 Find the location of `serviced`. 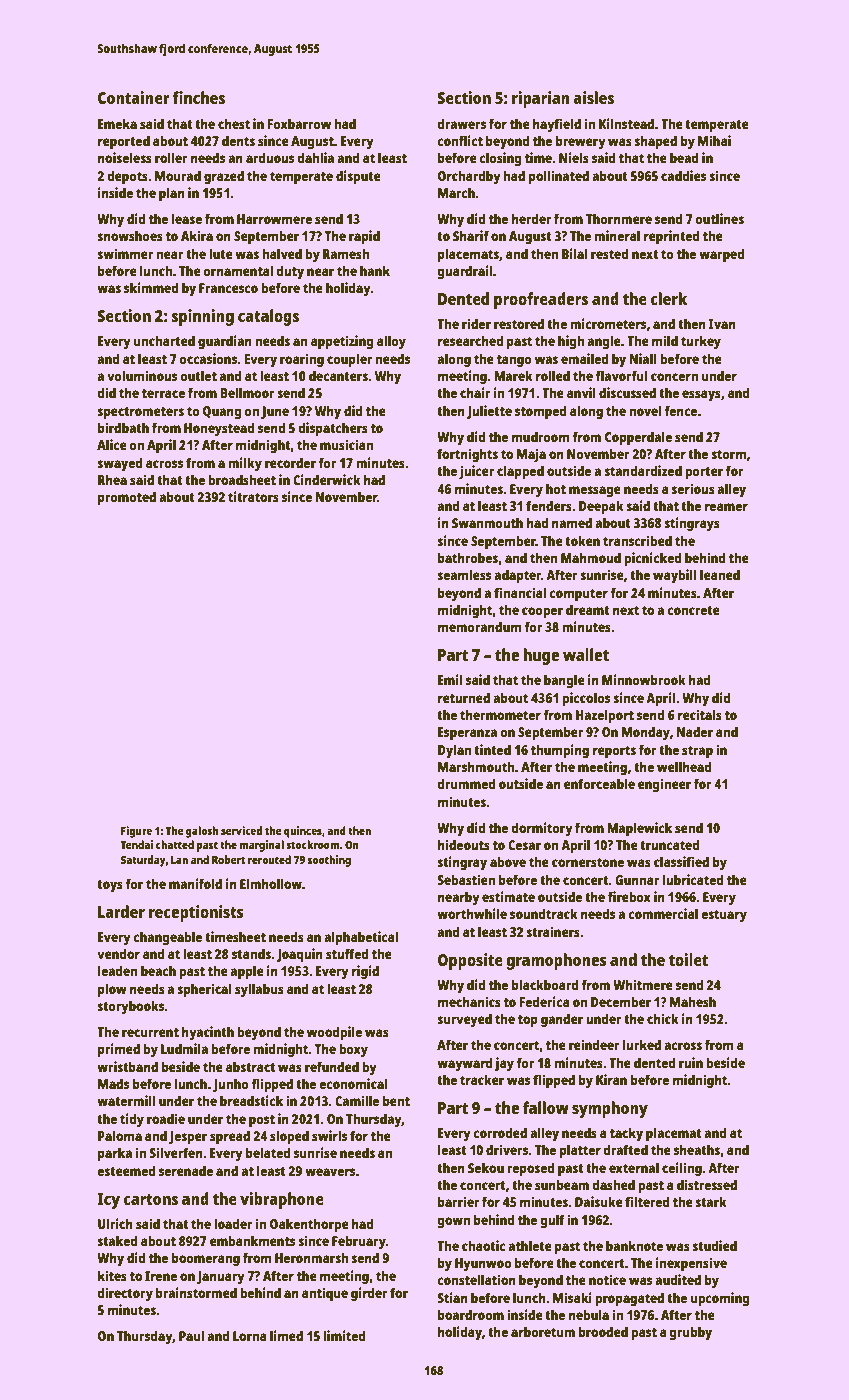

serviced is located at coordinates (241, 830).
